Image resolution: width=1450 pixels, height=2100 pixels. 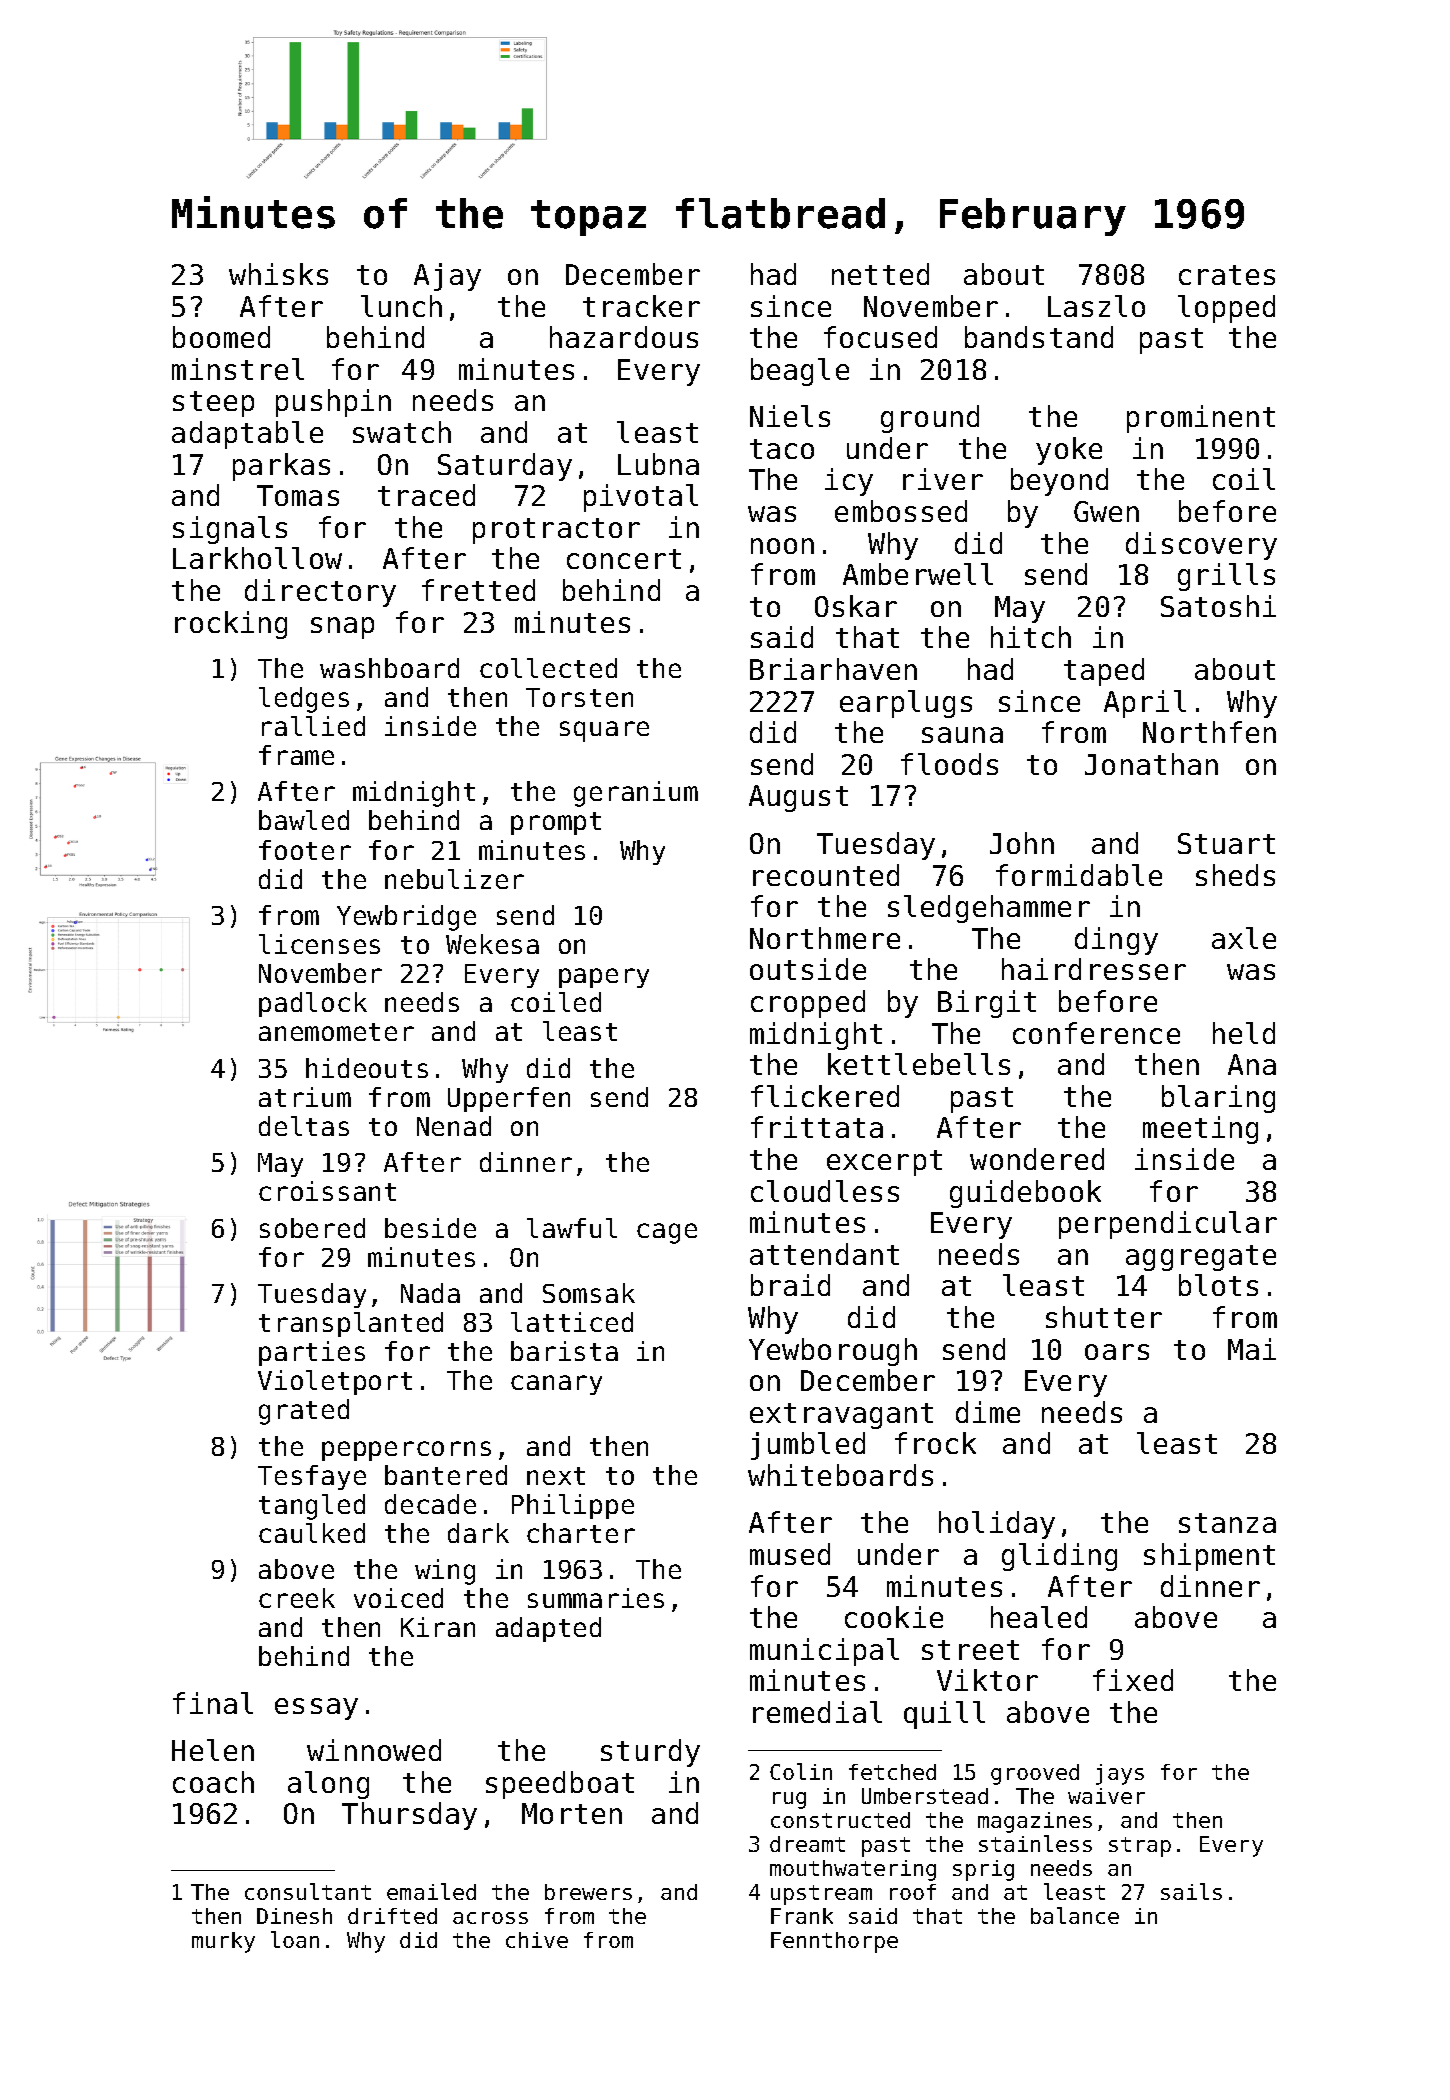 I want to click on Yewbridge, so click(x=406, y=918).
